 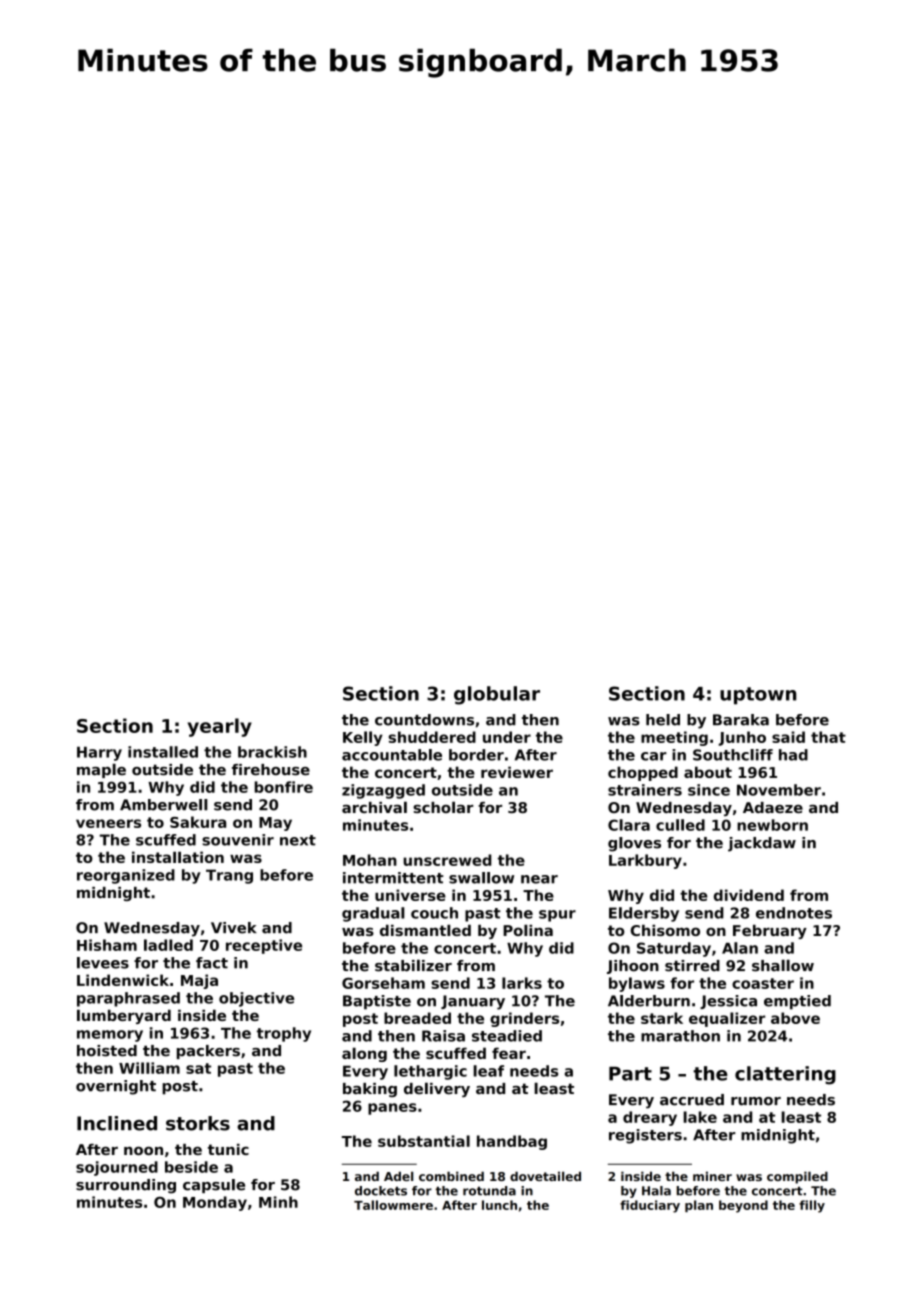 What do you see at coordinates (424, 720) in the screenshot?
I see `countdowns` at bounding box center [424, 720].
